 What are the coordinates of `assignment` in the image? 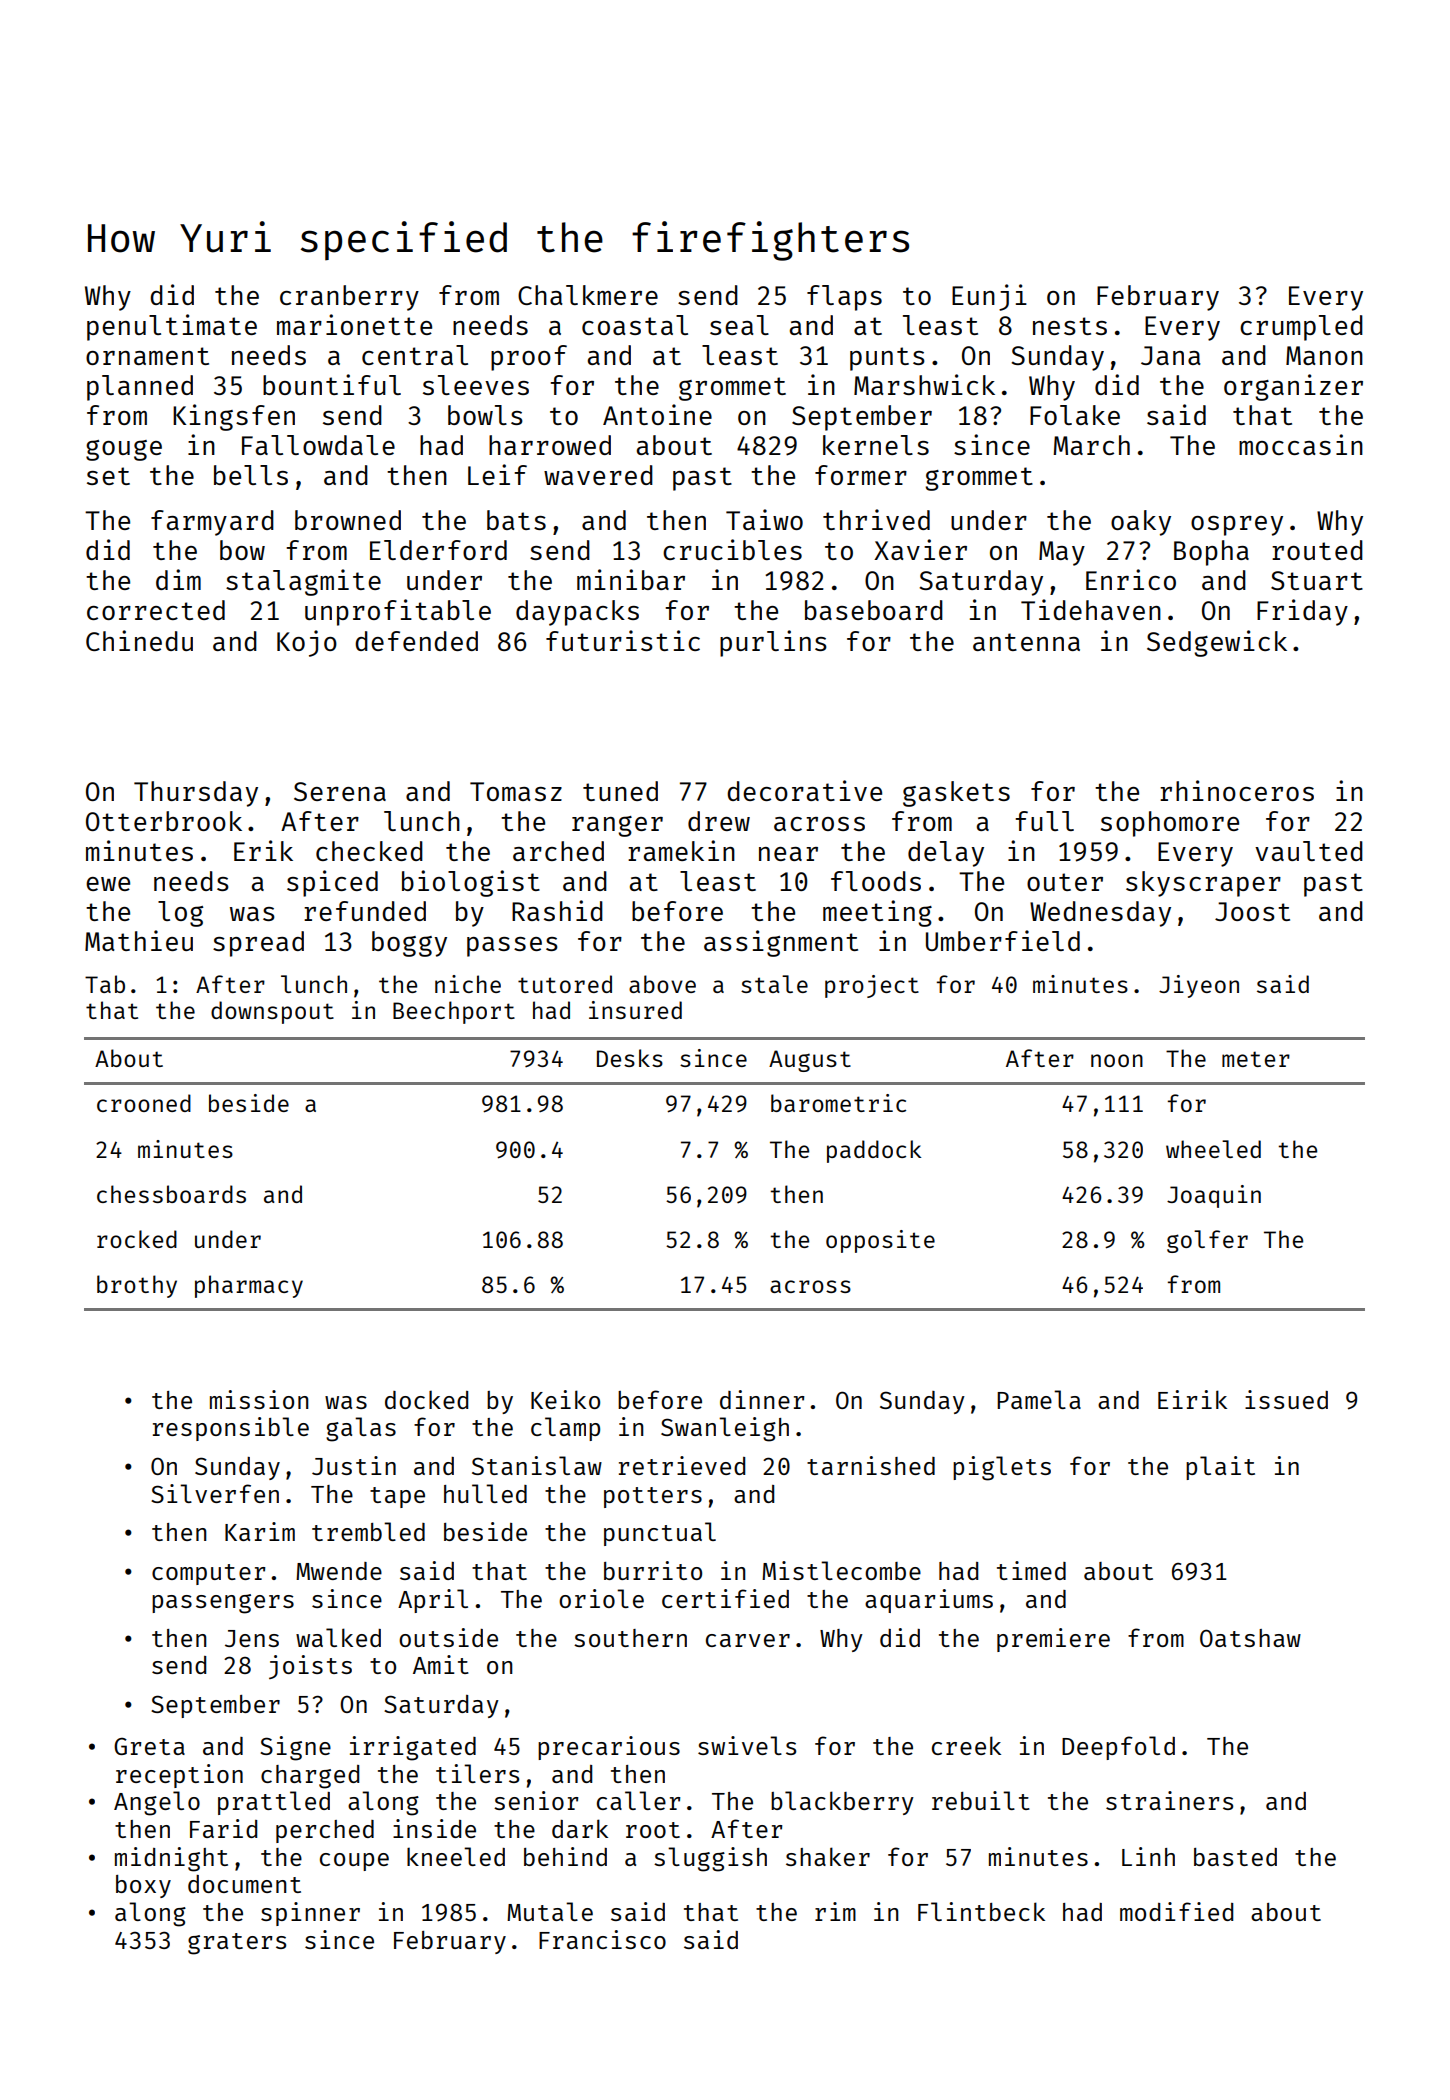 It's located at (781, 943).
